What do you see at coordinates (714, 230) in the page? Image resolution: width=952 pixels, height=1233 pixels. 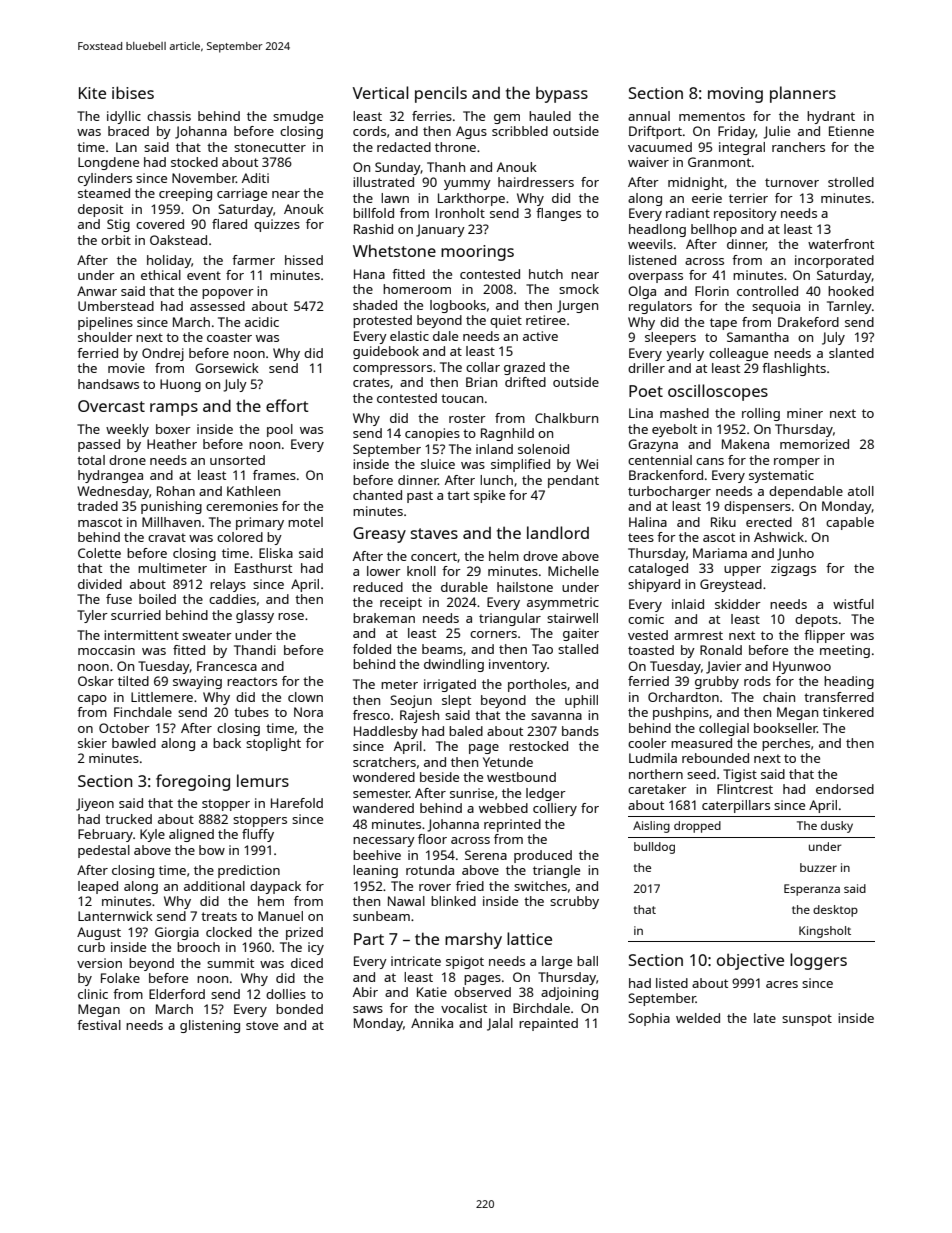 I see `bellhop` at bounding box center [714, 230].
